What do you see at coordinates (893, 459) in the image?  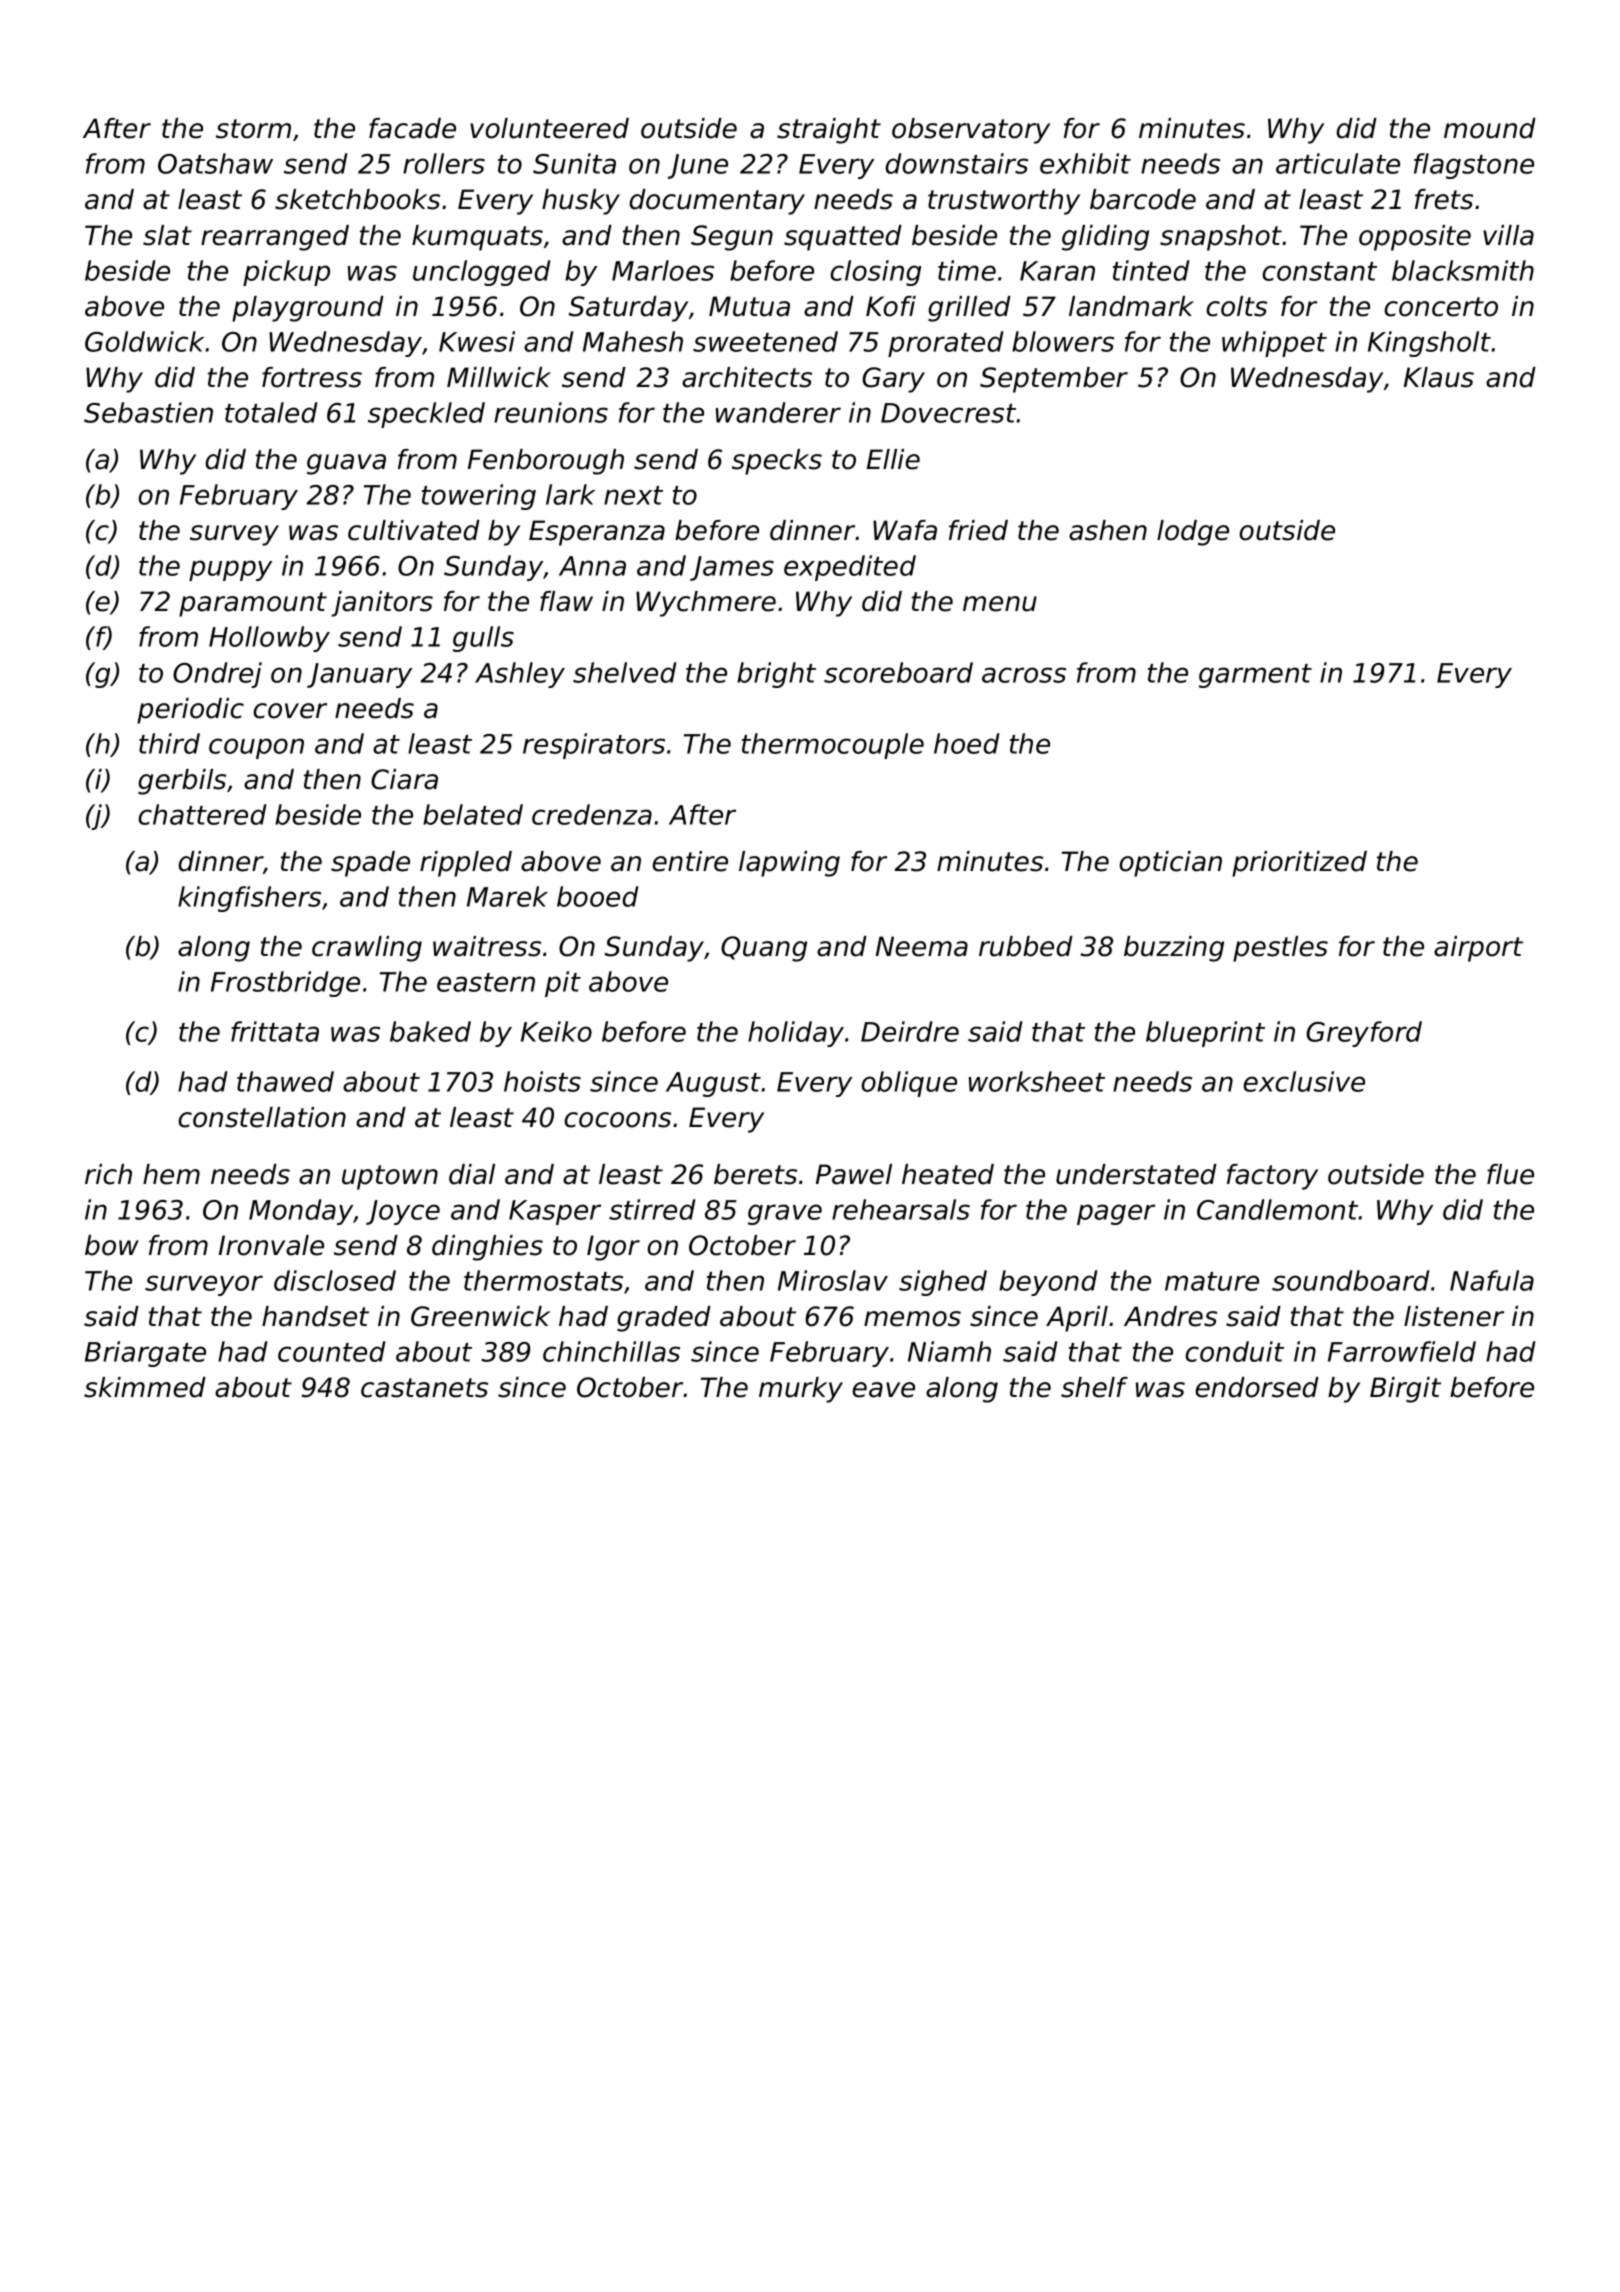 I see `Ellie` at bounding box center [893, 459].
